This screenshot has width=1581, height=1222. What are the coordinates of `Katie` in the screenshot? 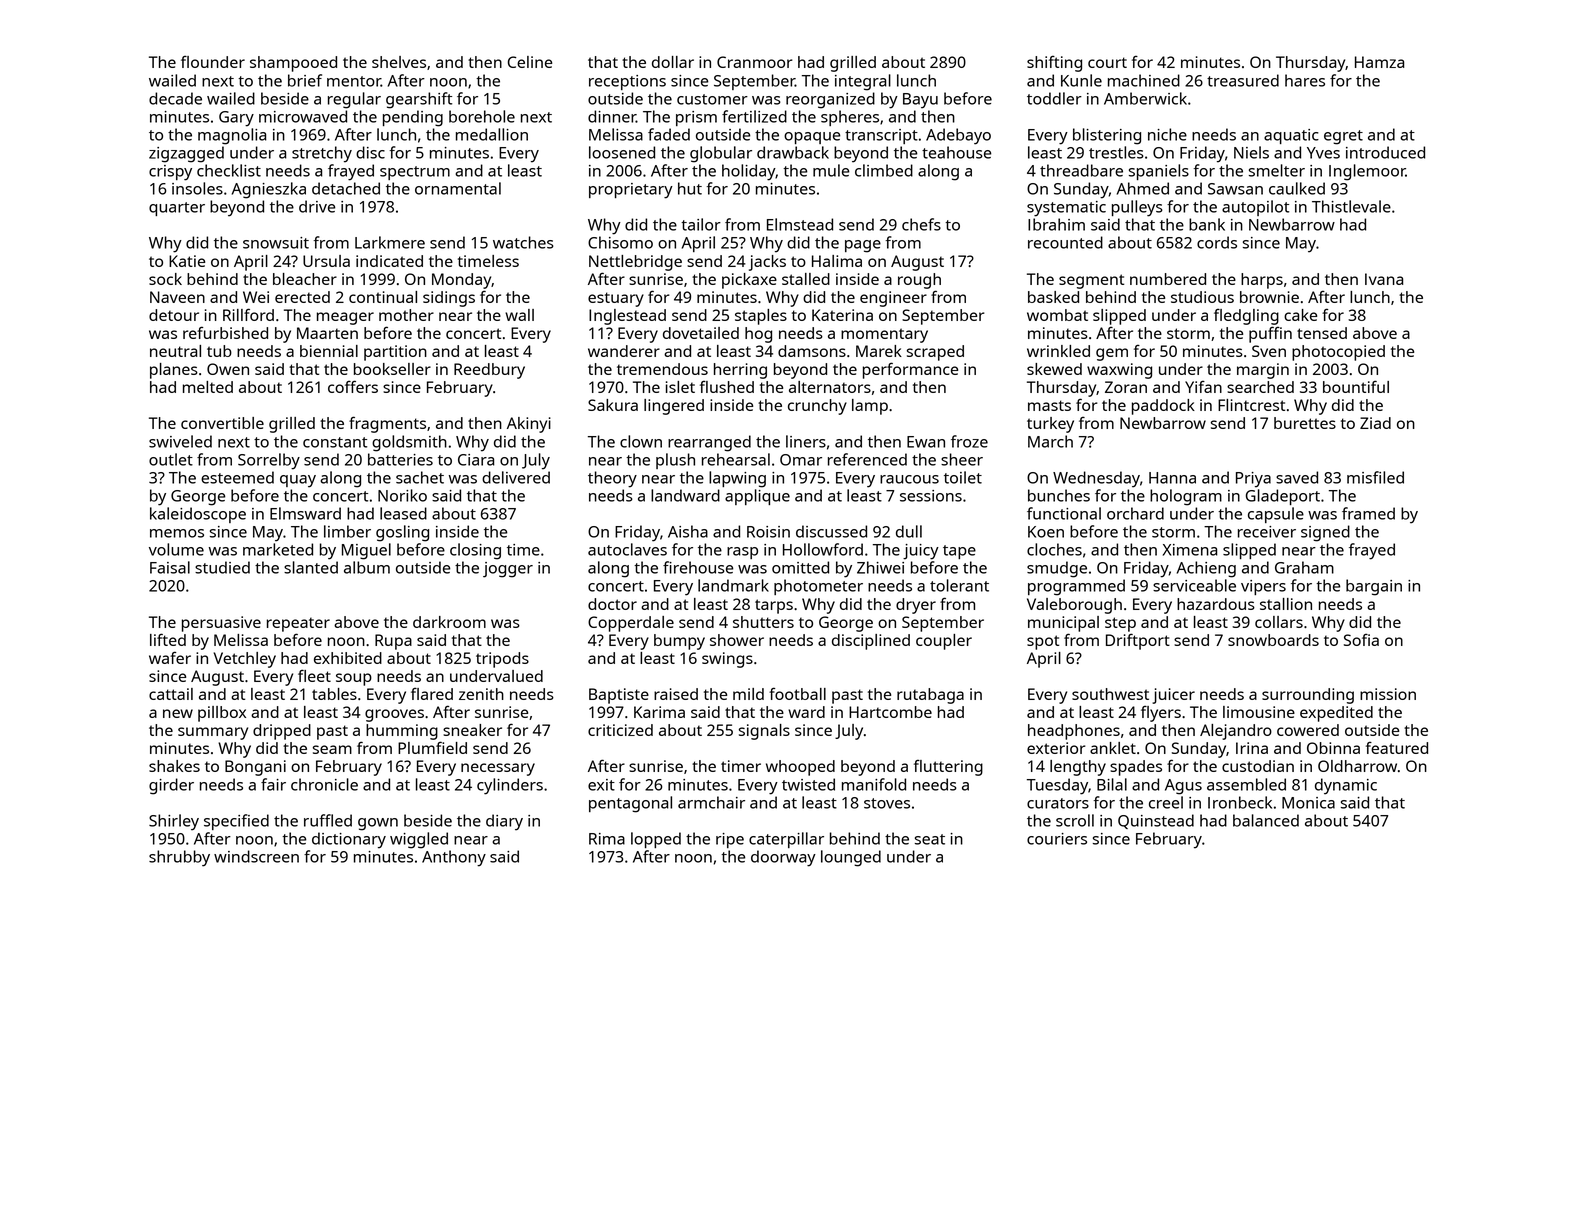 It's located at (187, 261).
